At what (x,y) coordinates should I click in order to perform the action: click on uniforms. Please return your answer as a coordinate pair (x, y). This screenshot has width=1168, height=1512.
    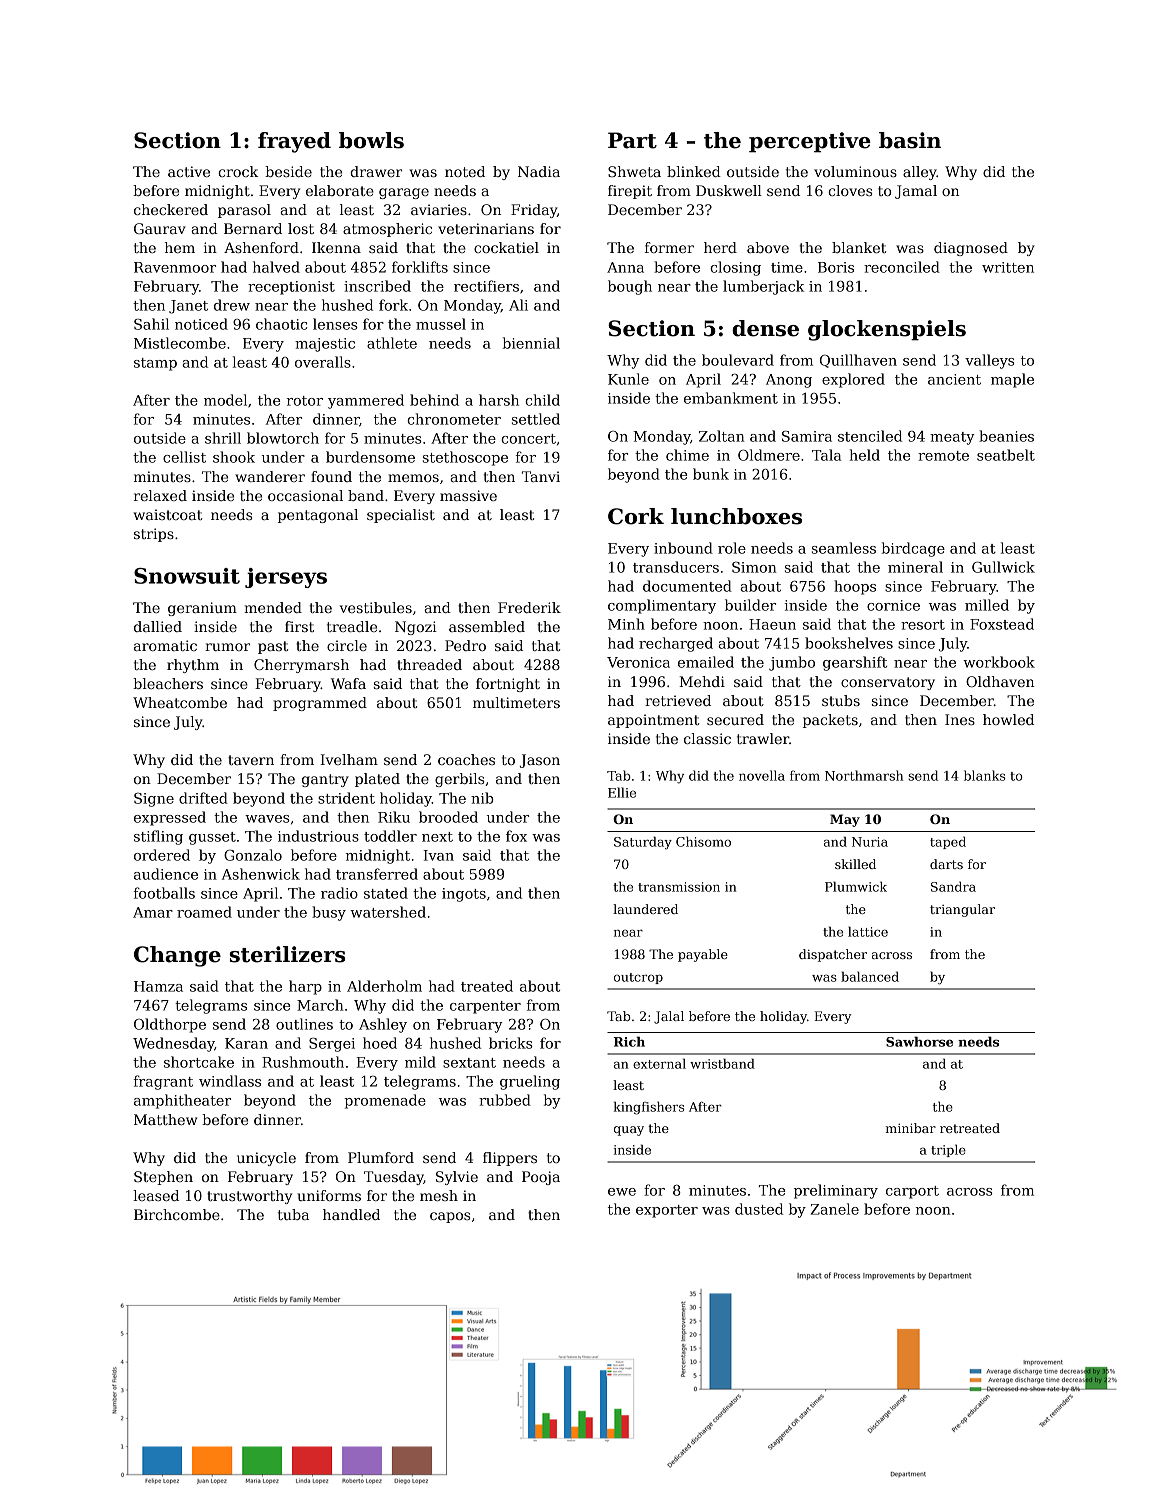
    Looking at the image, I should click on (329, 1195).
